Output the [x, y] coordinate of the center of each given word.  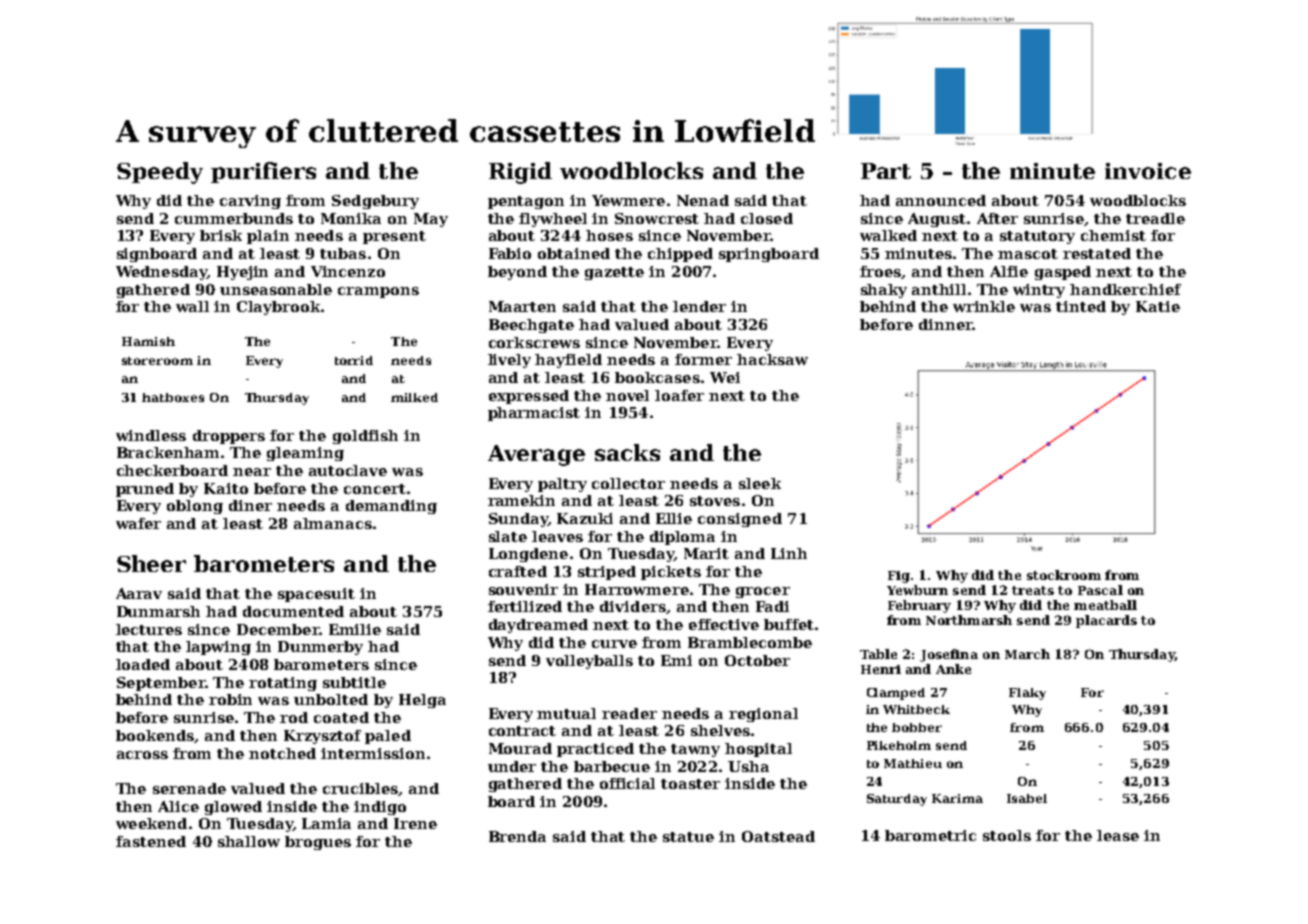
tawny [695, 750]
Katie [1158, 306]
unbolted [331, 699]
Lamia [326, 823]
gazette [614, 273]
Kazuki [585, 518]
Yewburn [917, 590]
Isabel [1027, 798]
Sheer [151, 563]
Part [886, 171]
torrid [354, 360]
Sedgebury [375, 202]
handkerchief [1125, 289]
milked [414, 397]
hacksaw [772, 359]
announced [941, 200]
